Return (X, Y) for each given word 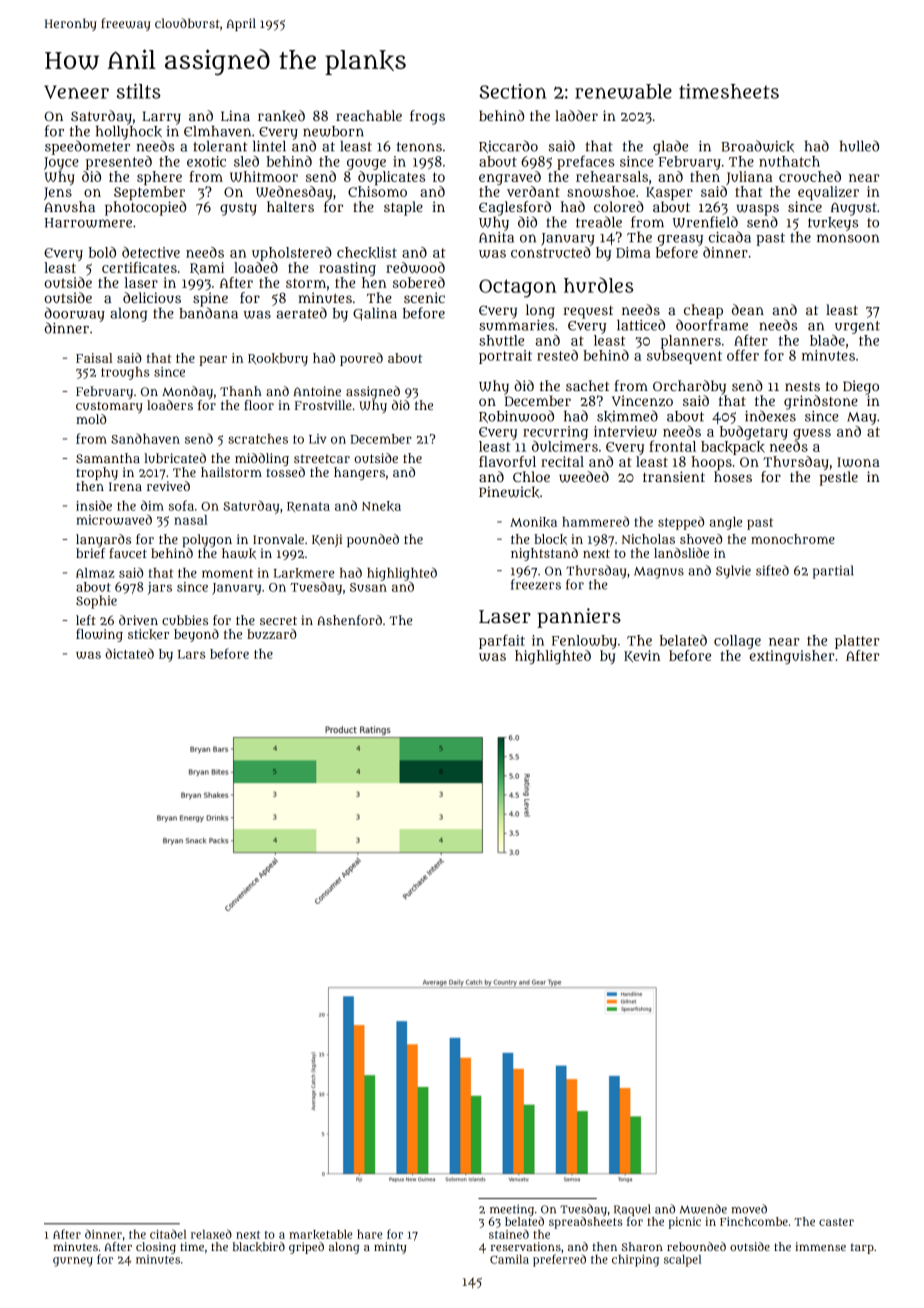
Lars (191, 654)
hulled (859, 146)
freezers (536, 584)
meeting (512, 1210)
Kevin (642, 656)
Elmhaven (217, 131)
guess (812, 434)
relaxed (211, 1234)
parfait (502, 641)
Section (512, 91)
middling (262, 459)
